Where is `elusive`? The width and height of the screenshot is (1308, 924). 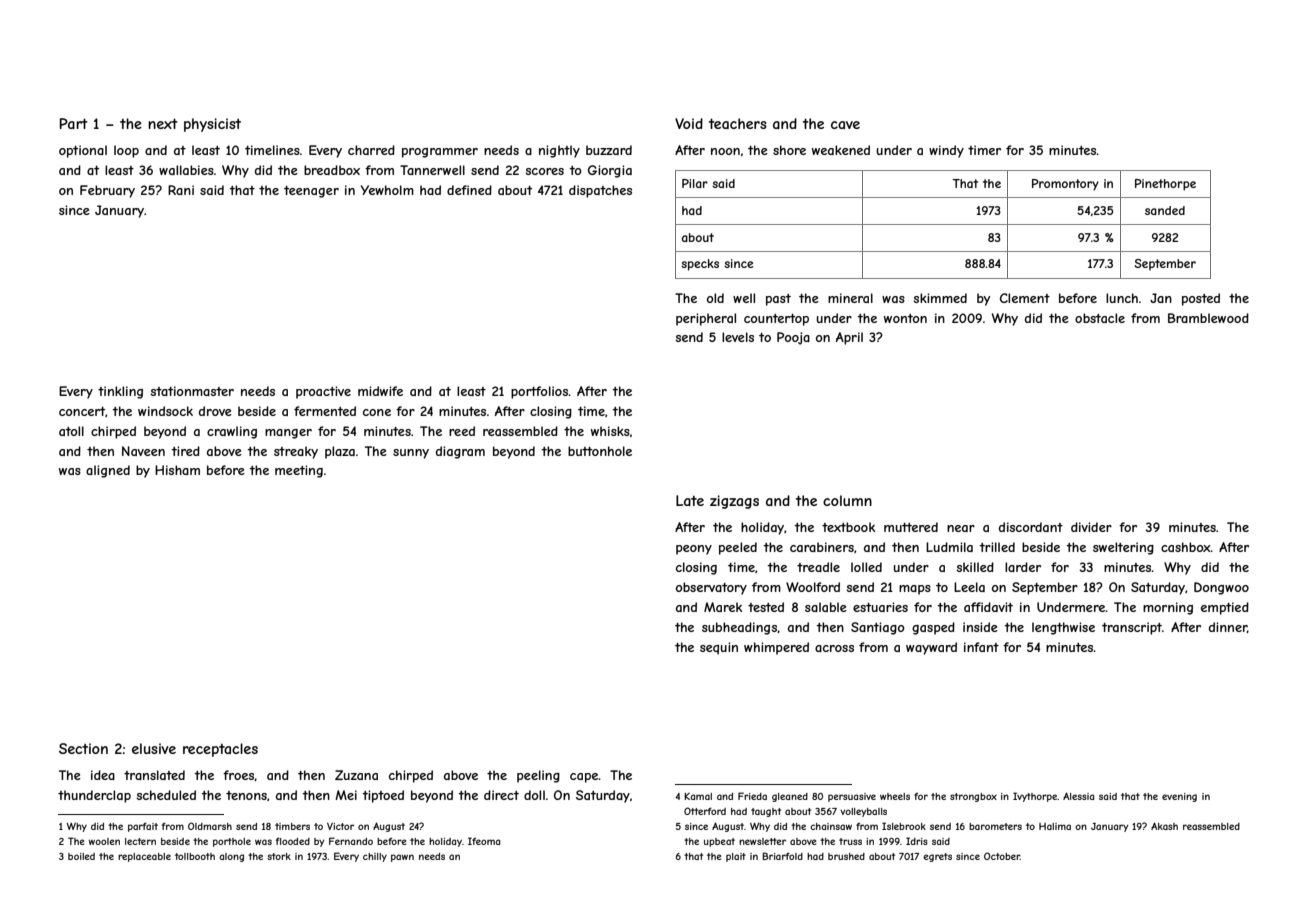 elusive is located at coordinates (154, 748).
